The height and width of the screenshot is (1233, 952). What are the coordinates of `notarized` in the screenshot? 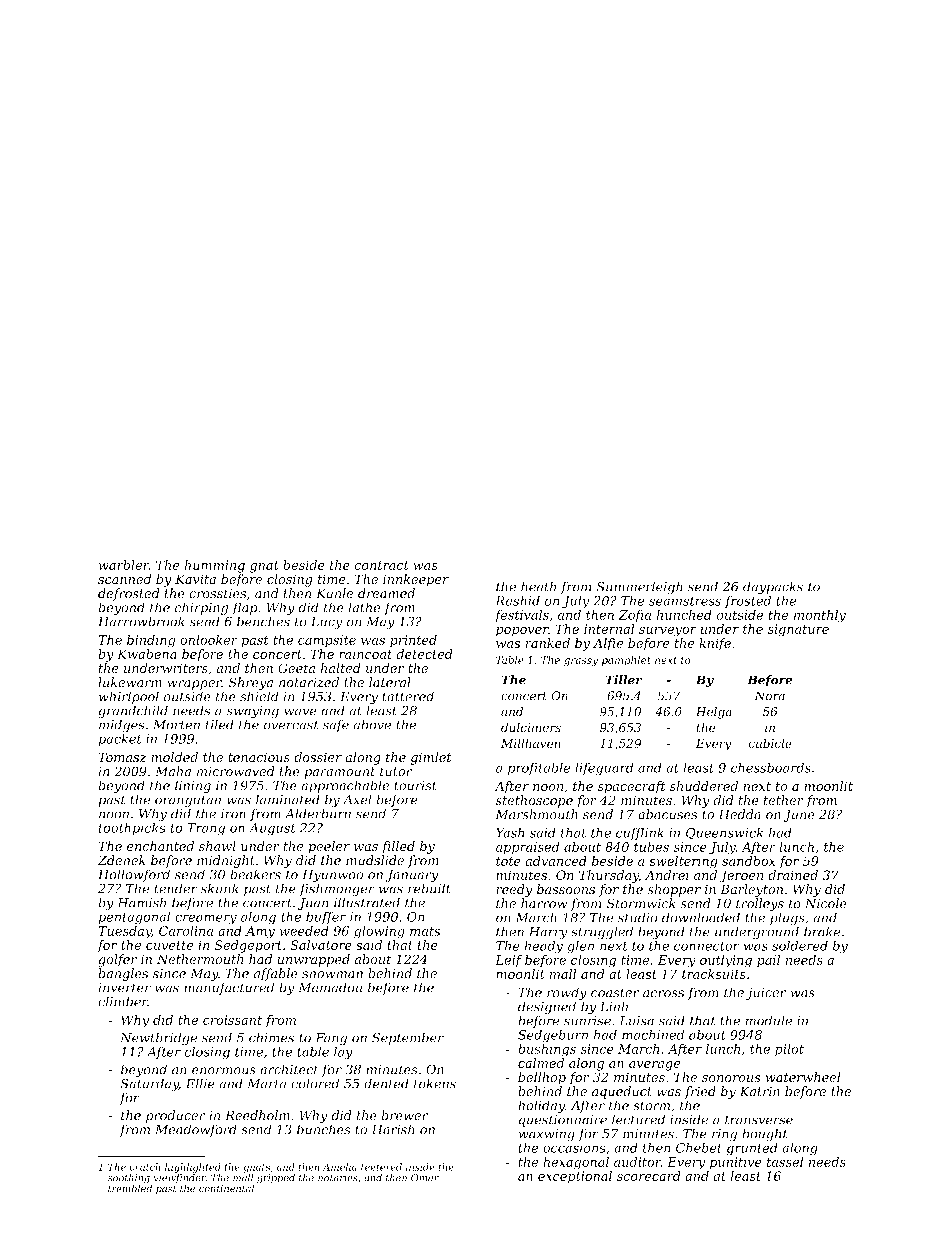 It's located at (309, 682).
